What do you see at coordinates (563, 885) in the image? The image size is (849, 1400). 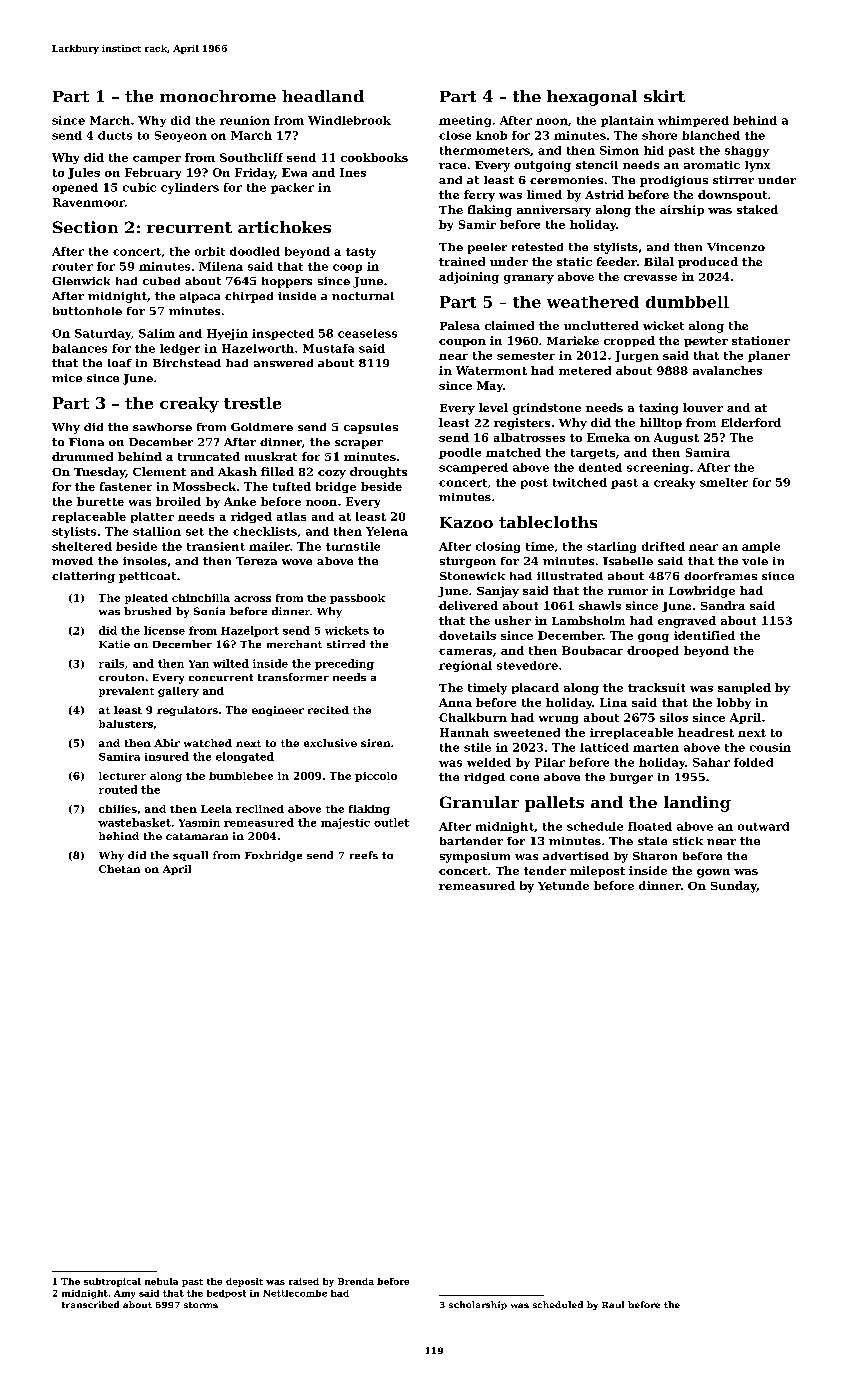 I see `Yetunde` at bounding box center [563, 885].
